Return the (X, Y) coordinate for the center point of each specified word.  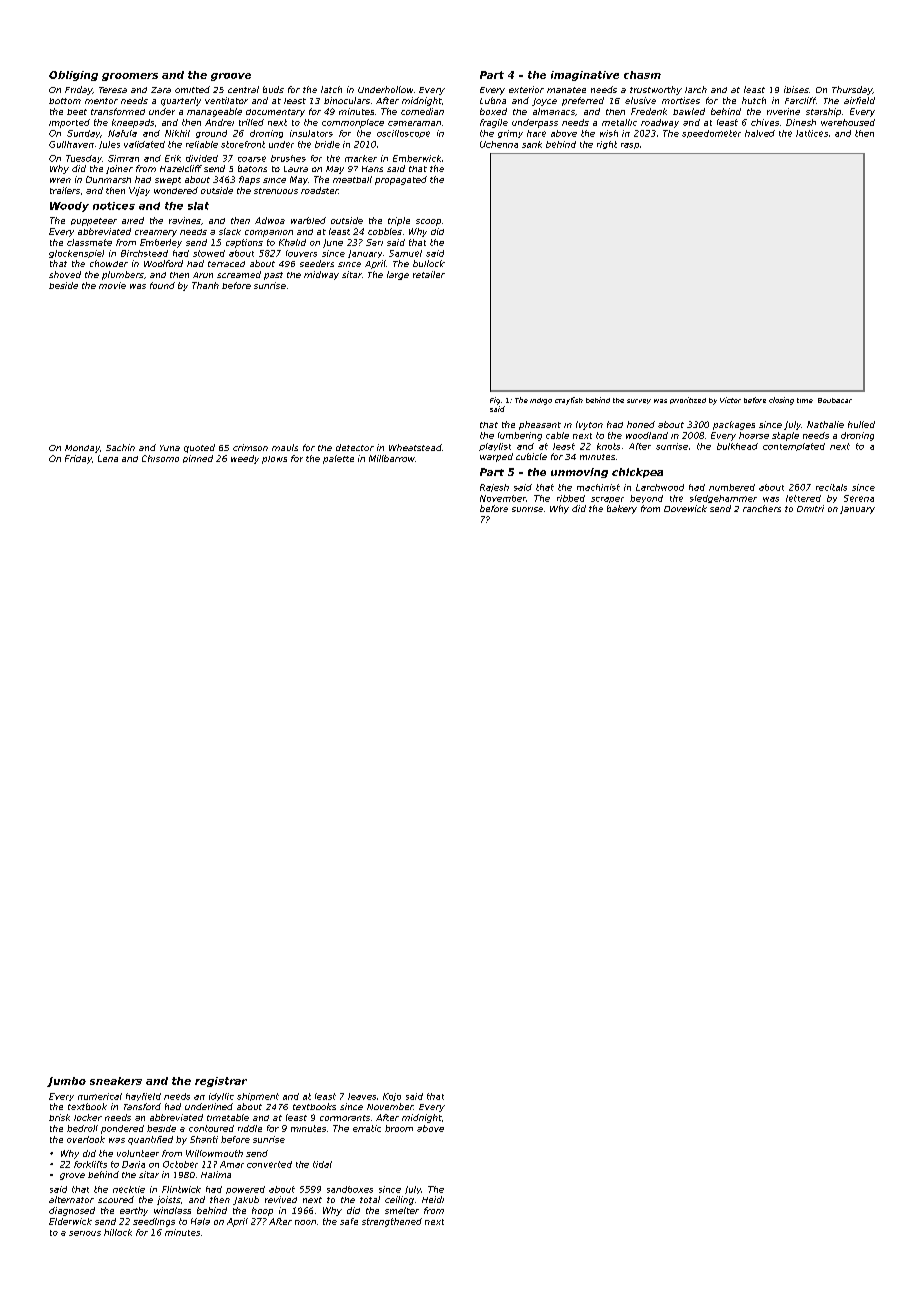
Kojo (392, 1097)
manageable (214, 112)
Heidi (433, 1199)
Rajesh (494, 488)
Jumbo (66, 1082)
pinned (198, 459)
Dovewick (685, 508)
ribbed (571, 498)
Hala (200, 1221)
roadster (320, 190)
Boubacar (835, 400)
